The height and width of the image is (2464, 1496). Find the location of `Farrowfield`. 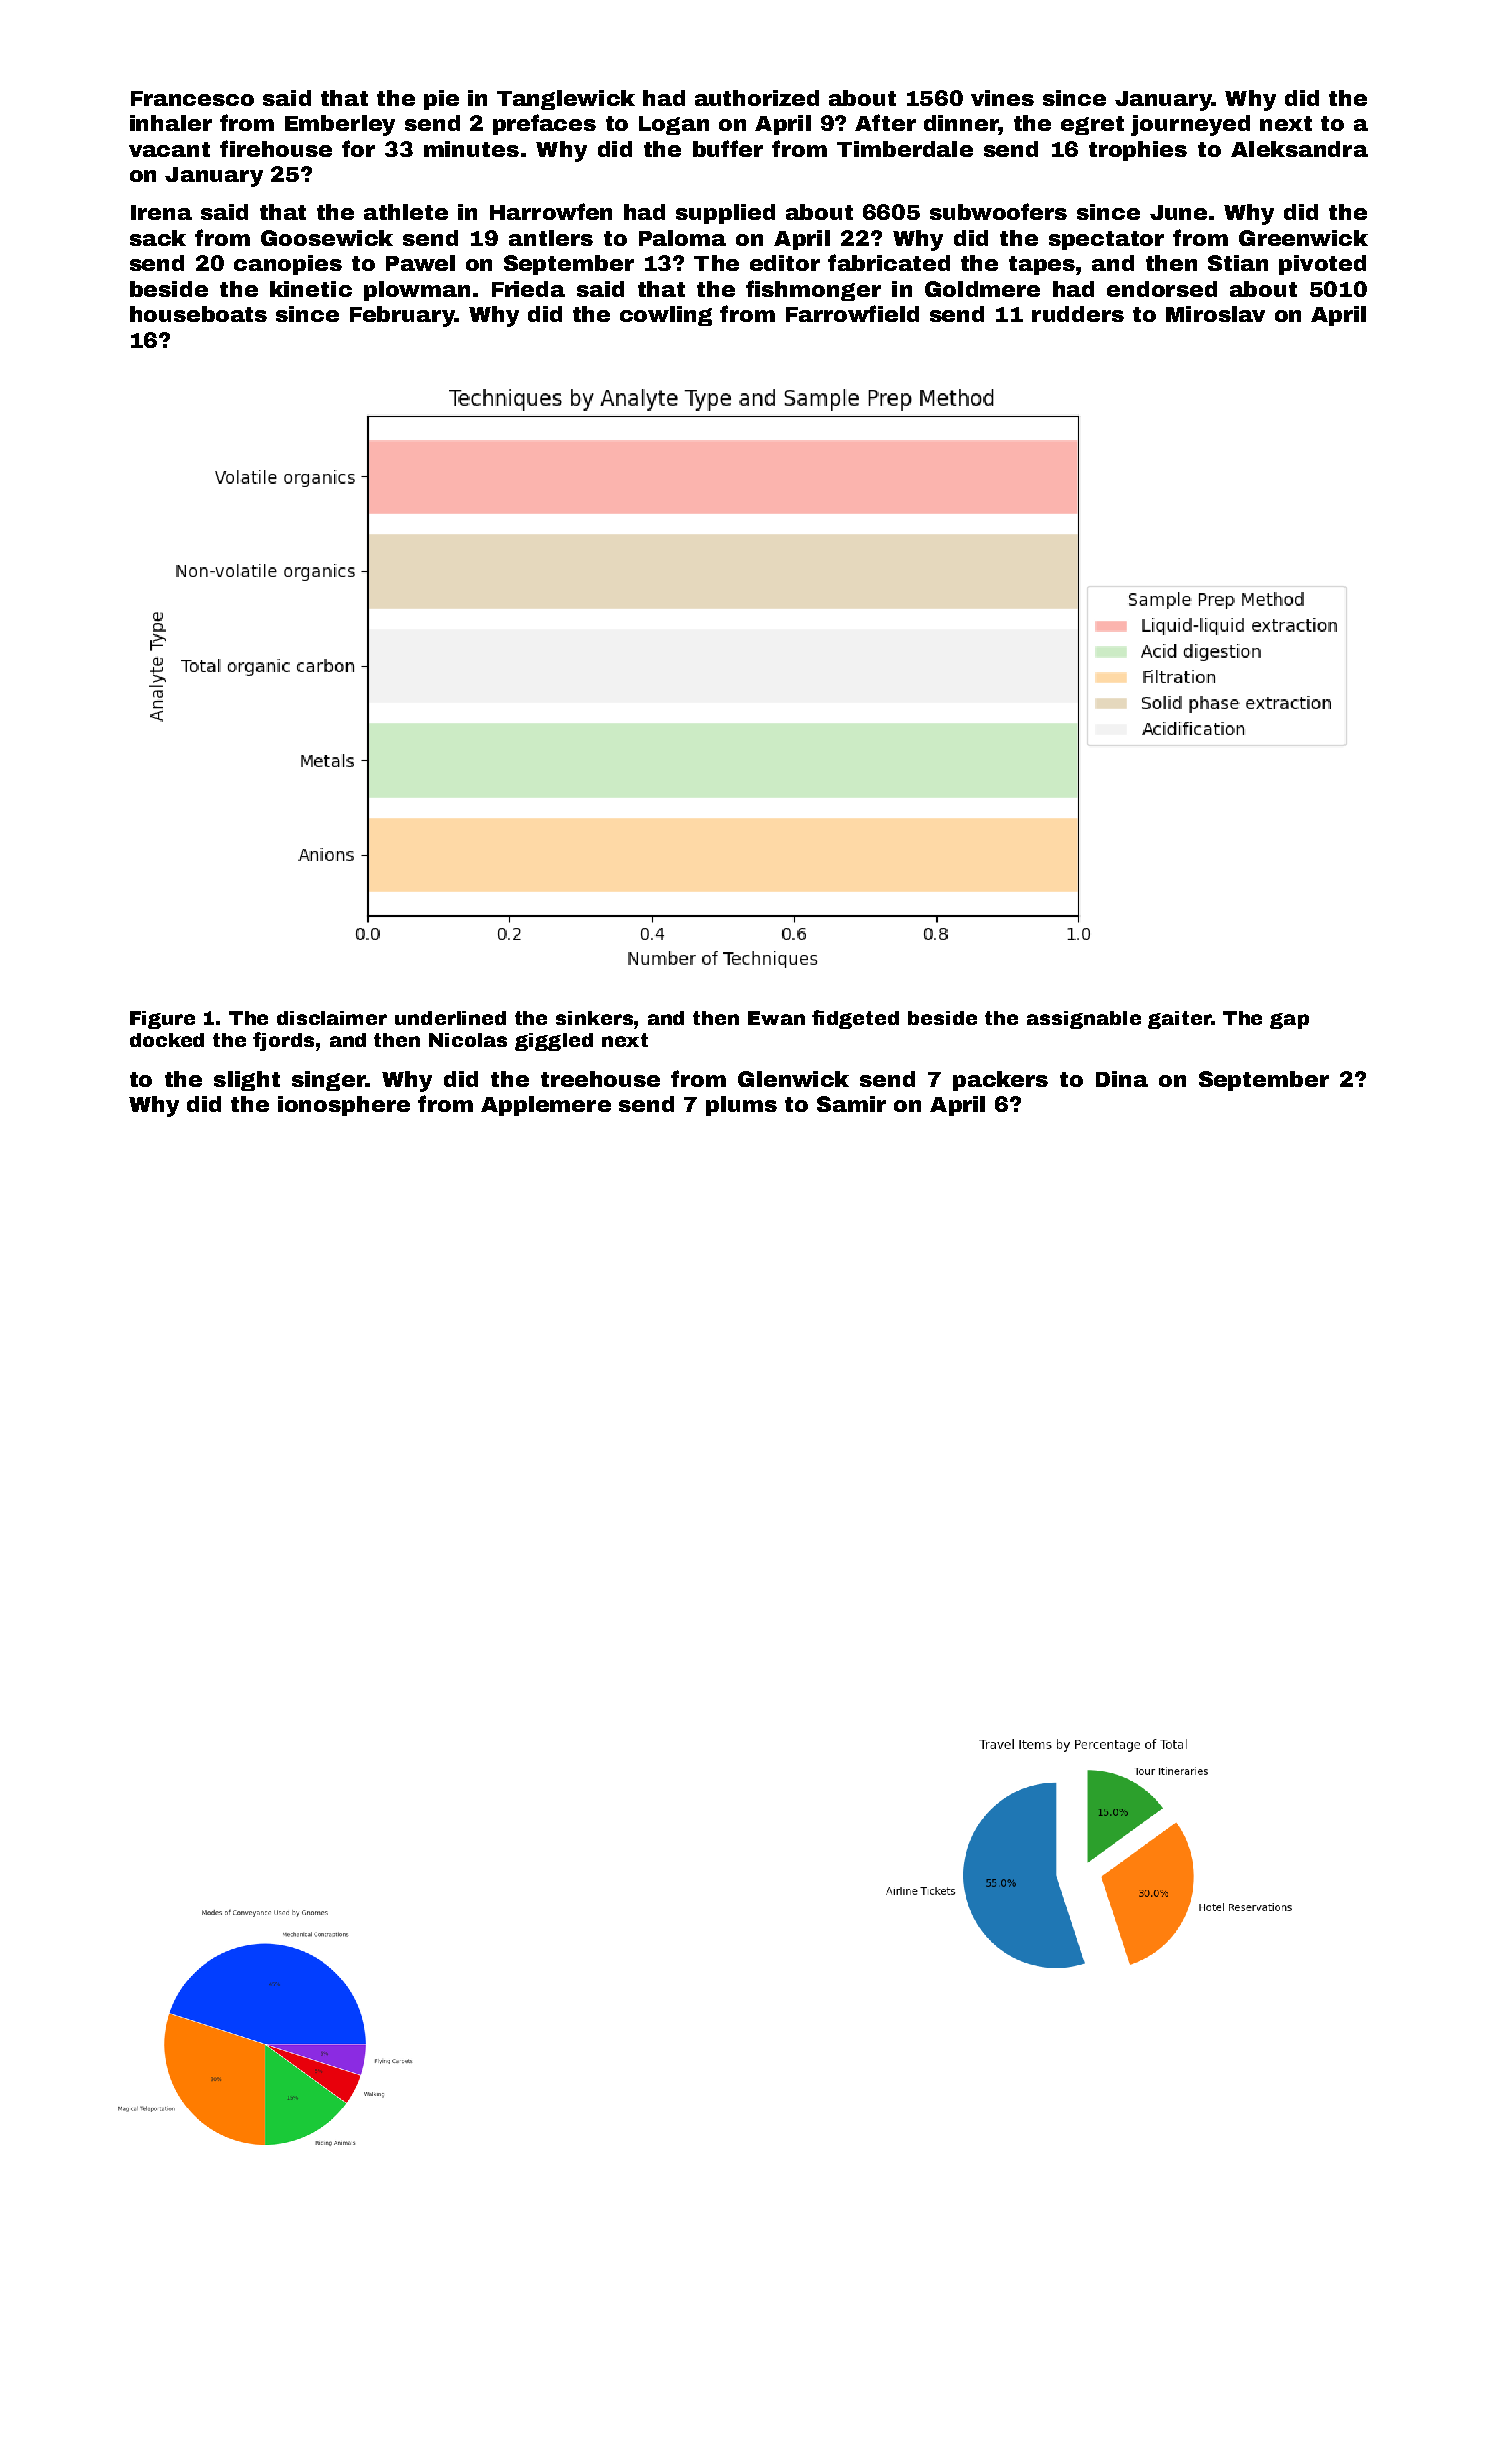

Farrowfield is located at coordinates (852, 313).
